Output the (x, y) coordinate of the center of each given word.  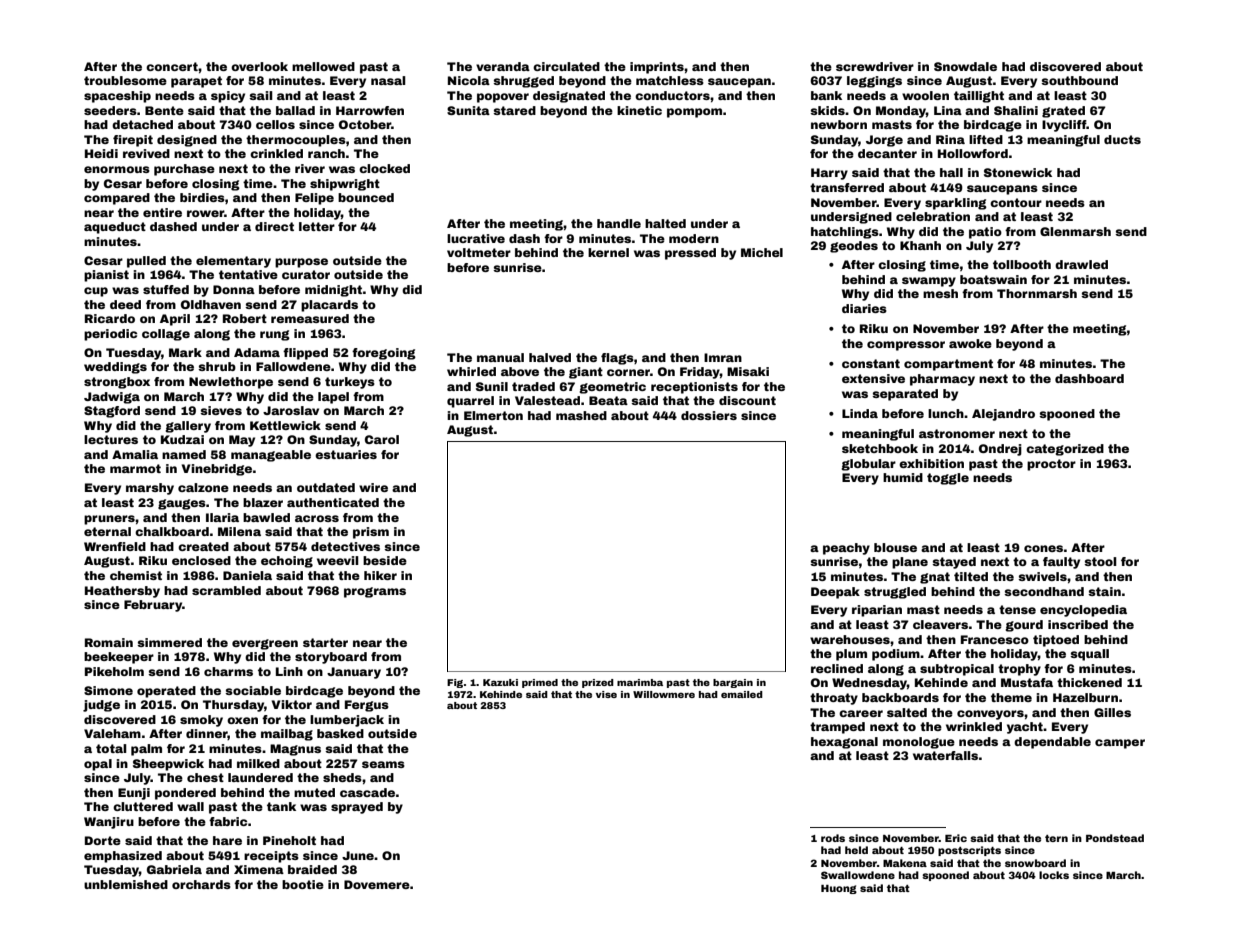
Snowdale (965, 66)
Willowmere (664, 694)
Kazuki (500, 682)
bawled (266, 517)
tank (281, 806)
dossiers (709, 415)
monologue (919, 743)
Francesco (995, 639)
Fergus (367, 706)
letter (317, 226)
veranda (503, 66)
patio (985, 233)
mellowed (323, 66)
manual (500, 357)
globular (869, 465)
